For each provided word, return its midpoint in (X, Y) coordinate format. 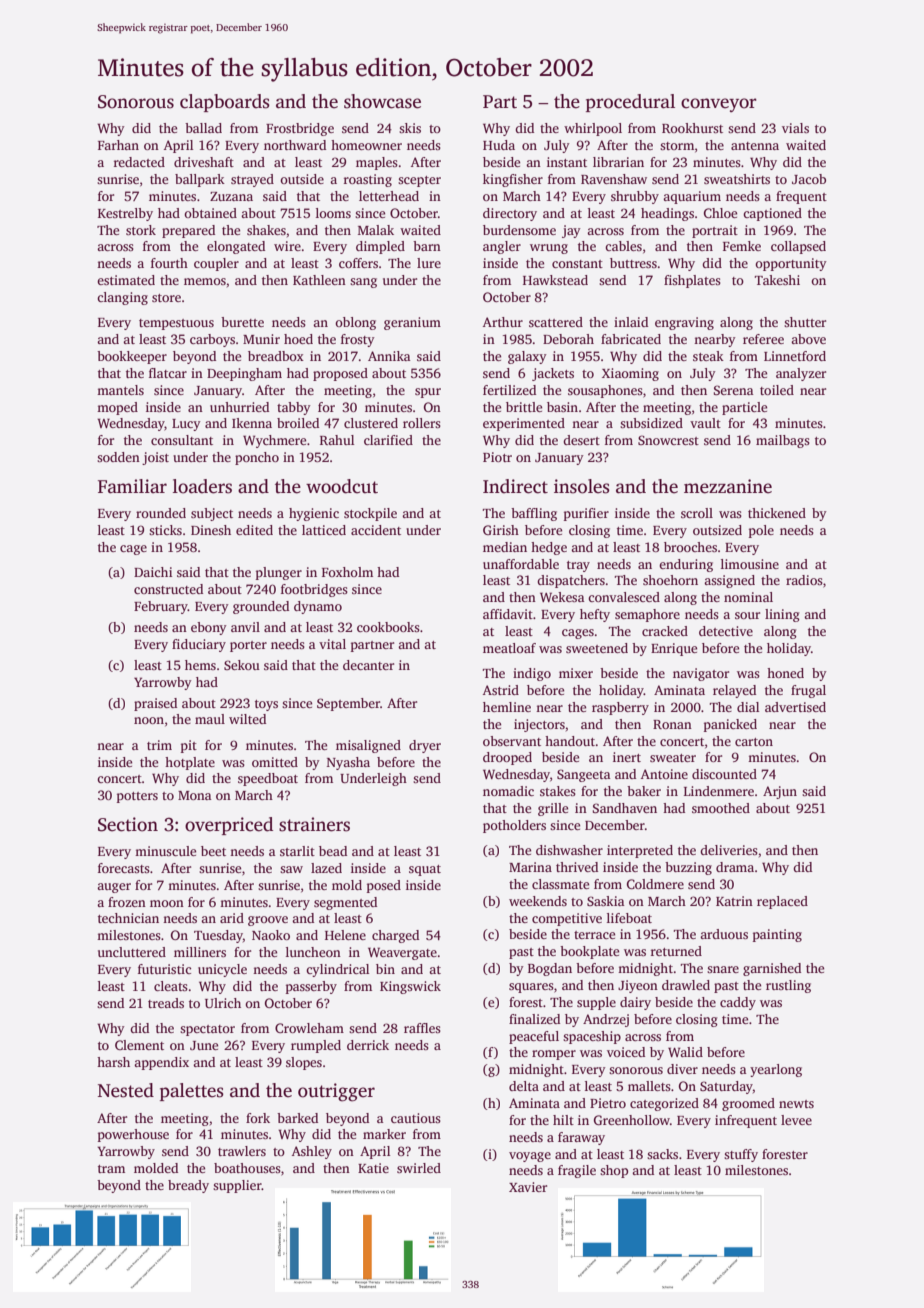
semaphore (647, 615)
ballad (203, 128)
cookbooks (388, 627)
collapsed (798, 247)
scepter (419, 181)
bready (188, 1186)
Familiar (132, 486)
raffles (422, 1028)
